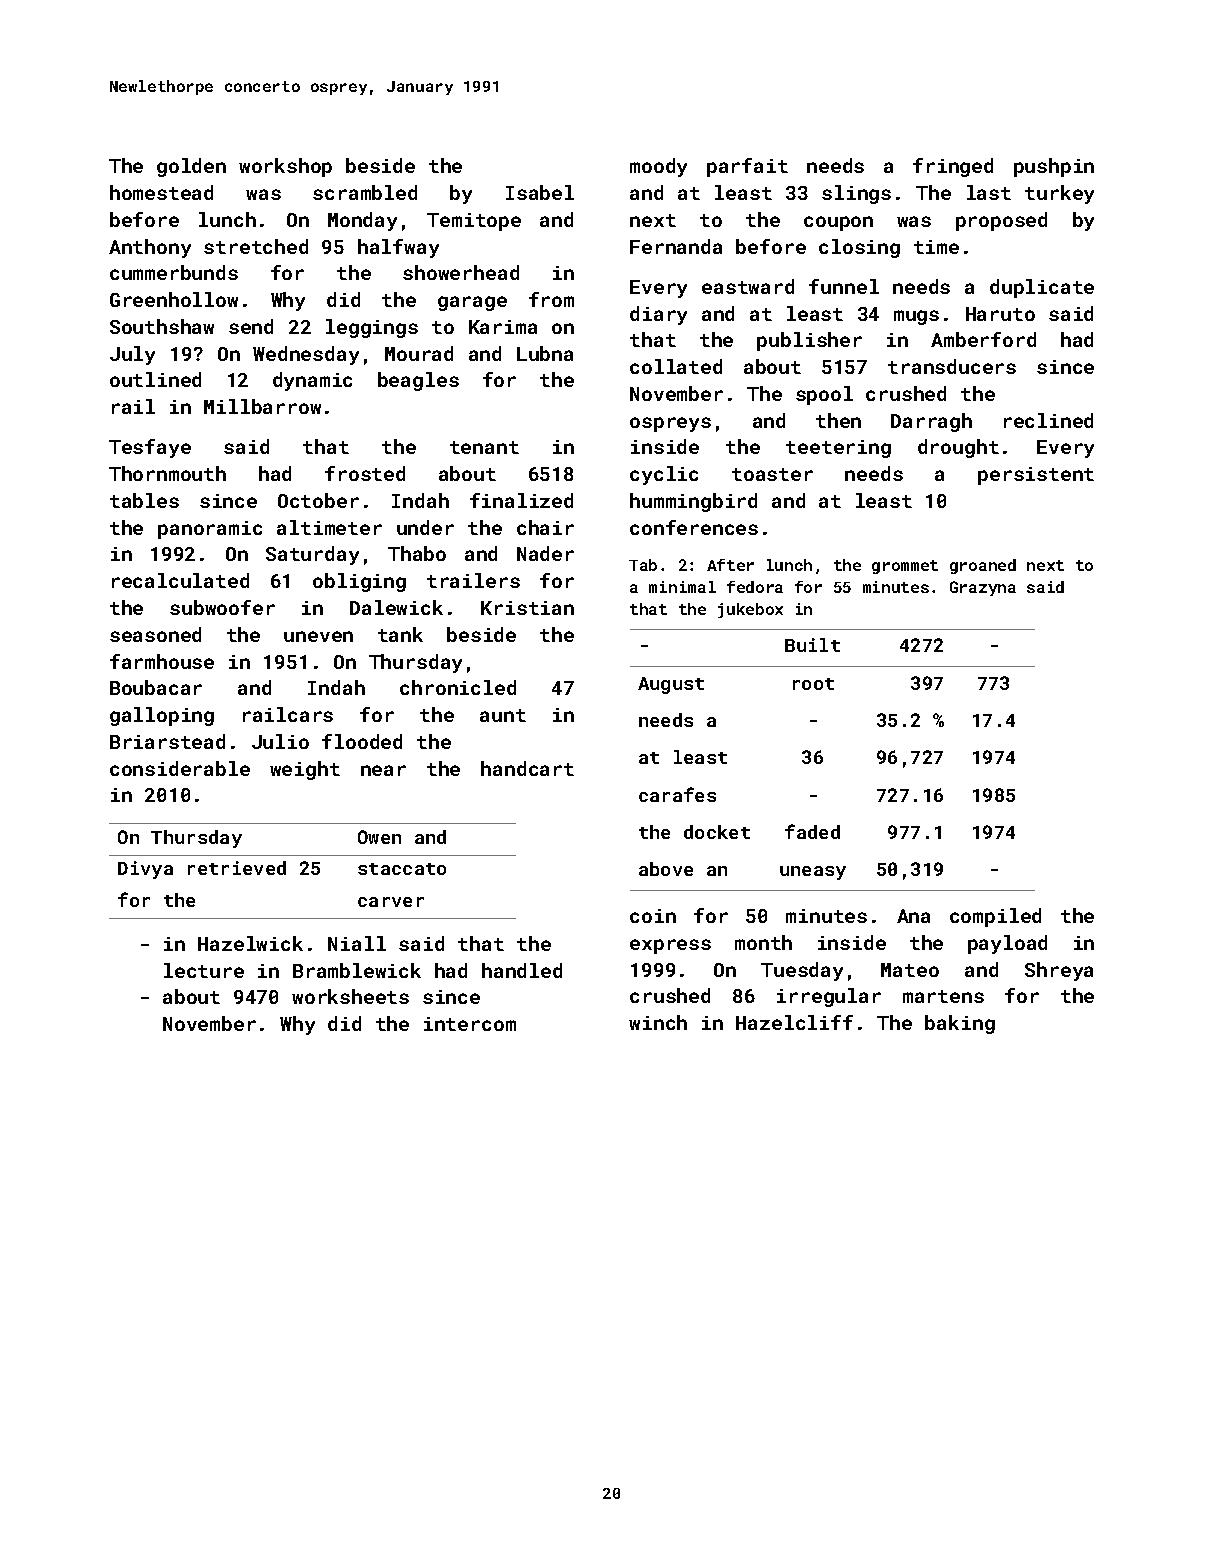 The image size is (1205, 1559). Describe the element at coordinates (285, 167) in the screenshot. I see `workshop` at that location.
